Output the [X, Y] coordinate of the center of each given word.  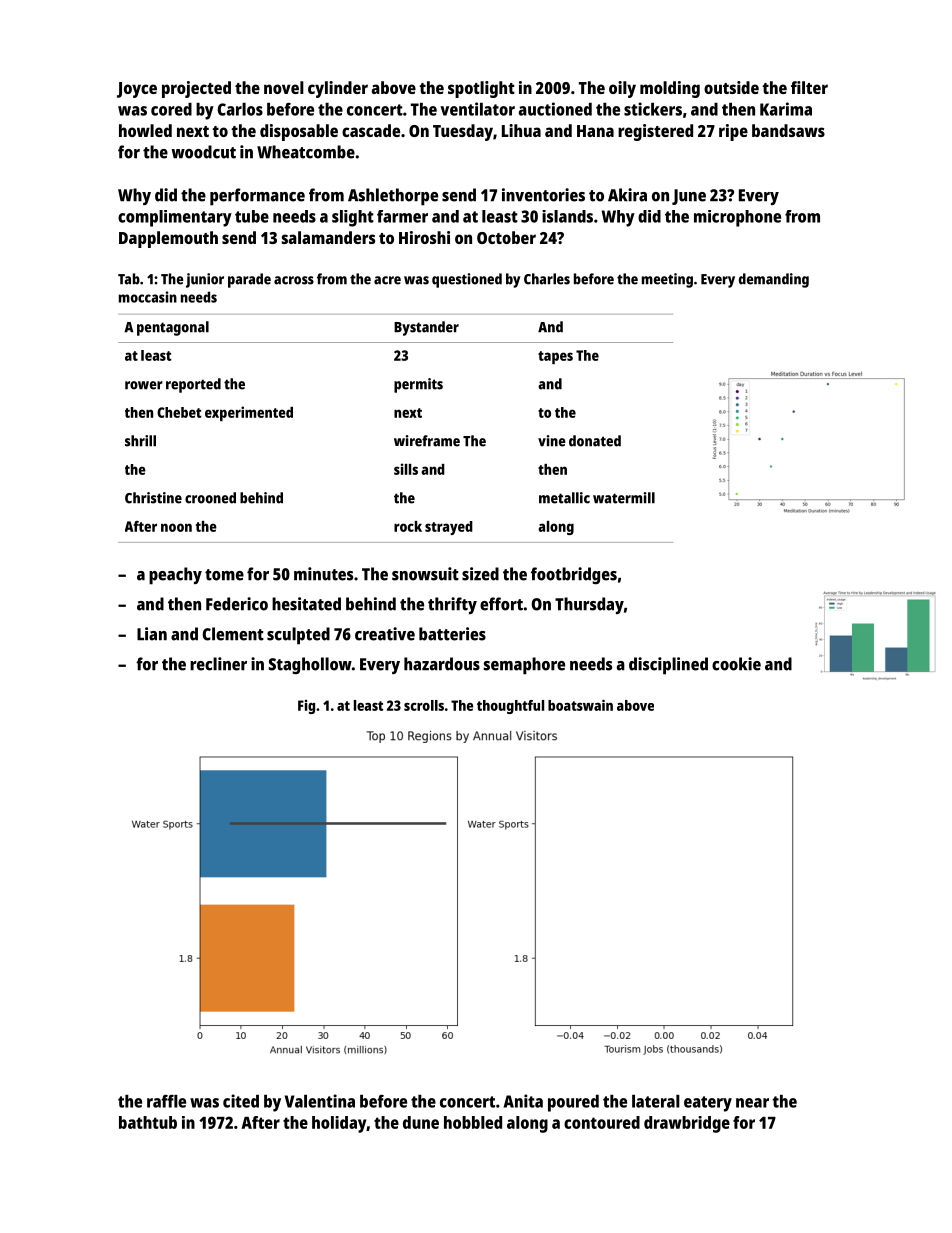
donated [595, 441]
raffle [166, 1101]
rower [144, 385]
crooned [210, 498]
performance [257, 197]
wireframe [427, 441]
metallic [564, 498]
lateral [656, 1101]
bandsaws [788, 130]
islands [567, 216]
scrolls [424, 705]
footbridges [574, 575]
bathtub [148, 1122]
